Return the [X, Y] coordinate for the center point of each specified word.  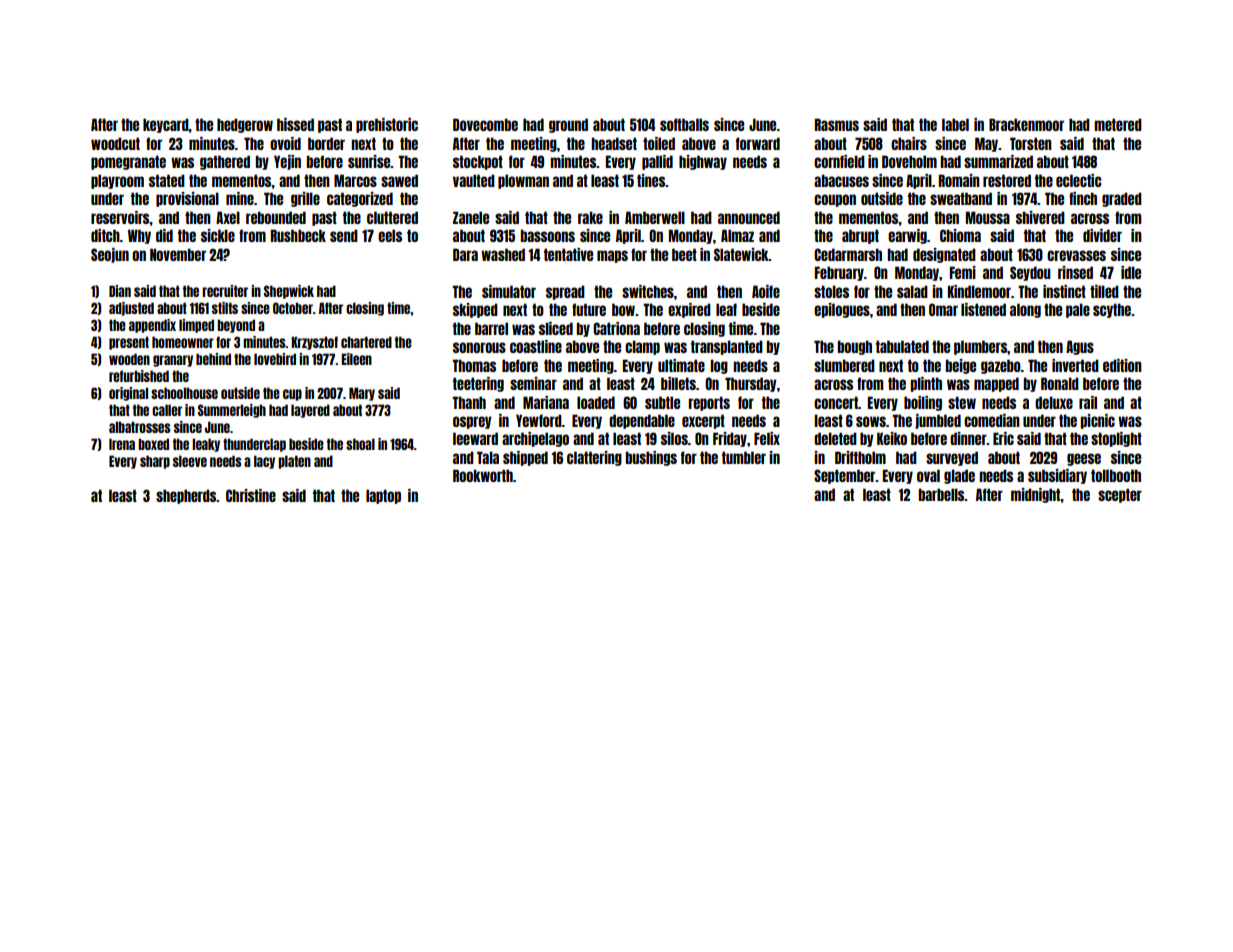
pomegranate [128, 162]
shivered [1040, 217]
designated [944, 255]
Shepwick [289, 292]
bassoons [548, 235]
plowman [523, 181]
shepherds [186, 496]
